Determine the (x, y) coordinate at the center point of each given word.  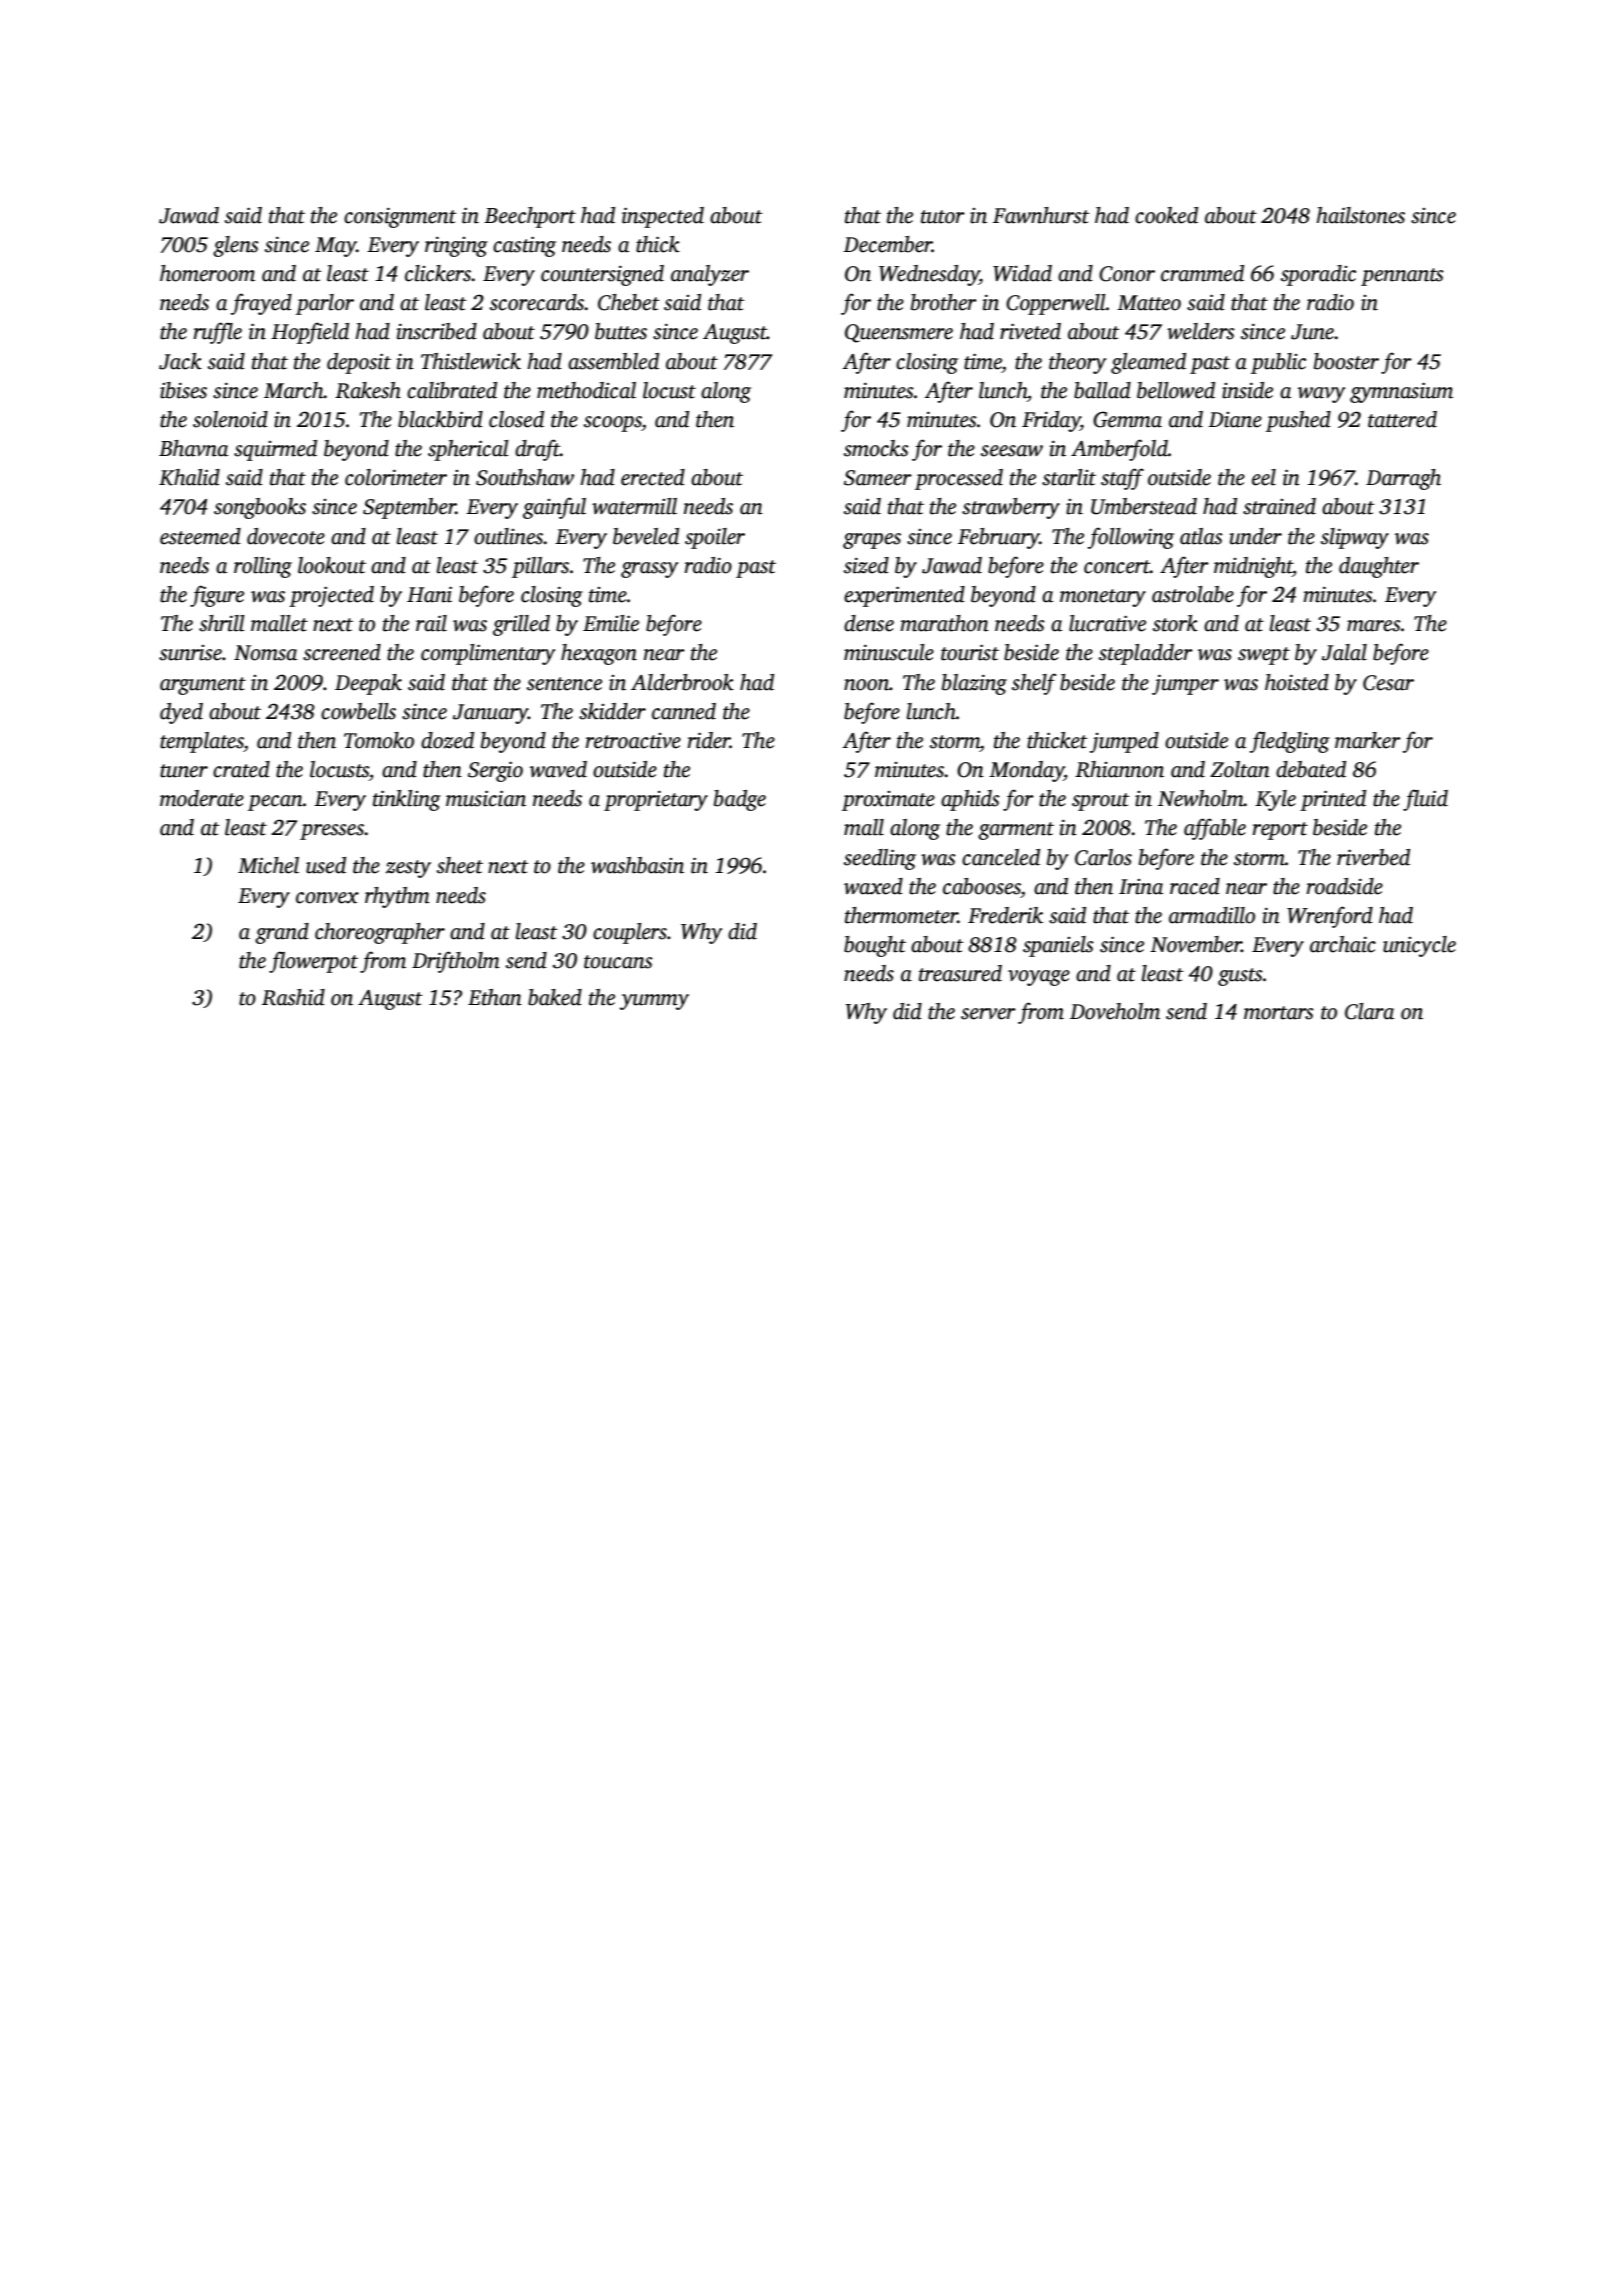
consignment (400, 217)
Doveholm (1115, 1011)
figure (217, 596)
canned (684, 711)
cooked (1166, 215)
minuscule (889, 652)
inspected (663, 217)
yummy (654, 1002)
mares (1374, 626)
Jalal (1344, 652)
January (490, 714)
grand (282, 933)
